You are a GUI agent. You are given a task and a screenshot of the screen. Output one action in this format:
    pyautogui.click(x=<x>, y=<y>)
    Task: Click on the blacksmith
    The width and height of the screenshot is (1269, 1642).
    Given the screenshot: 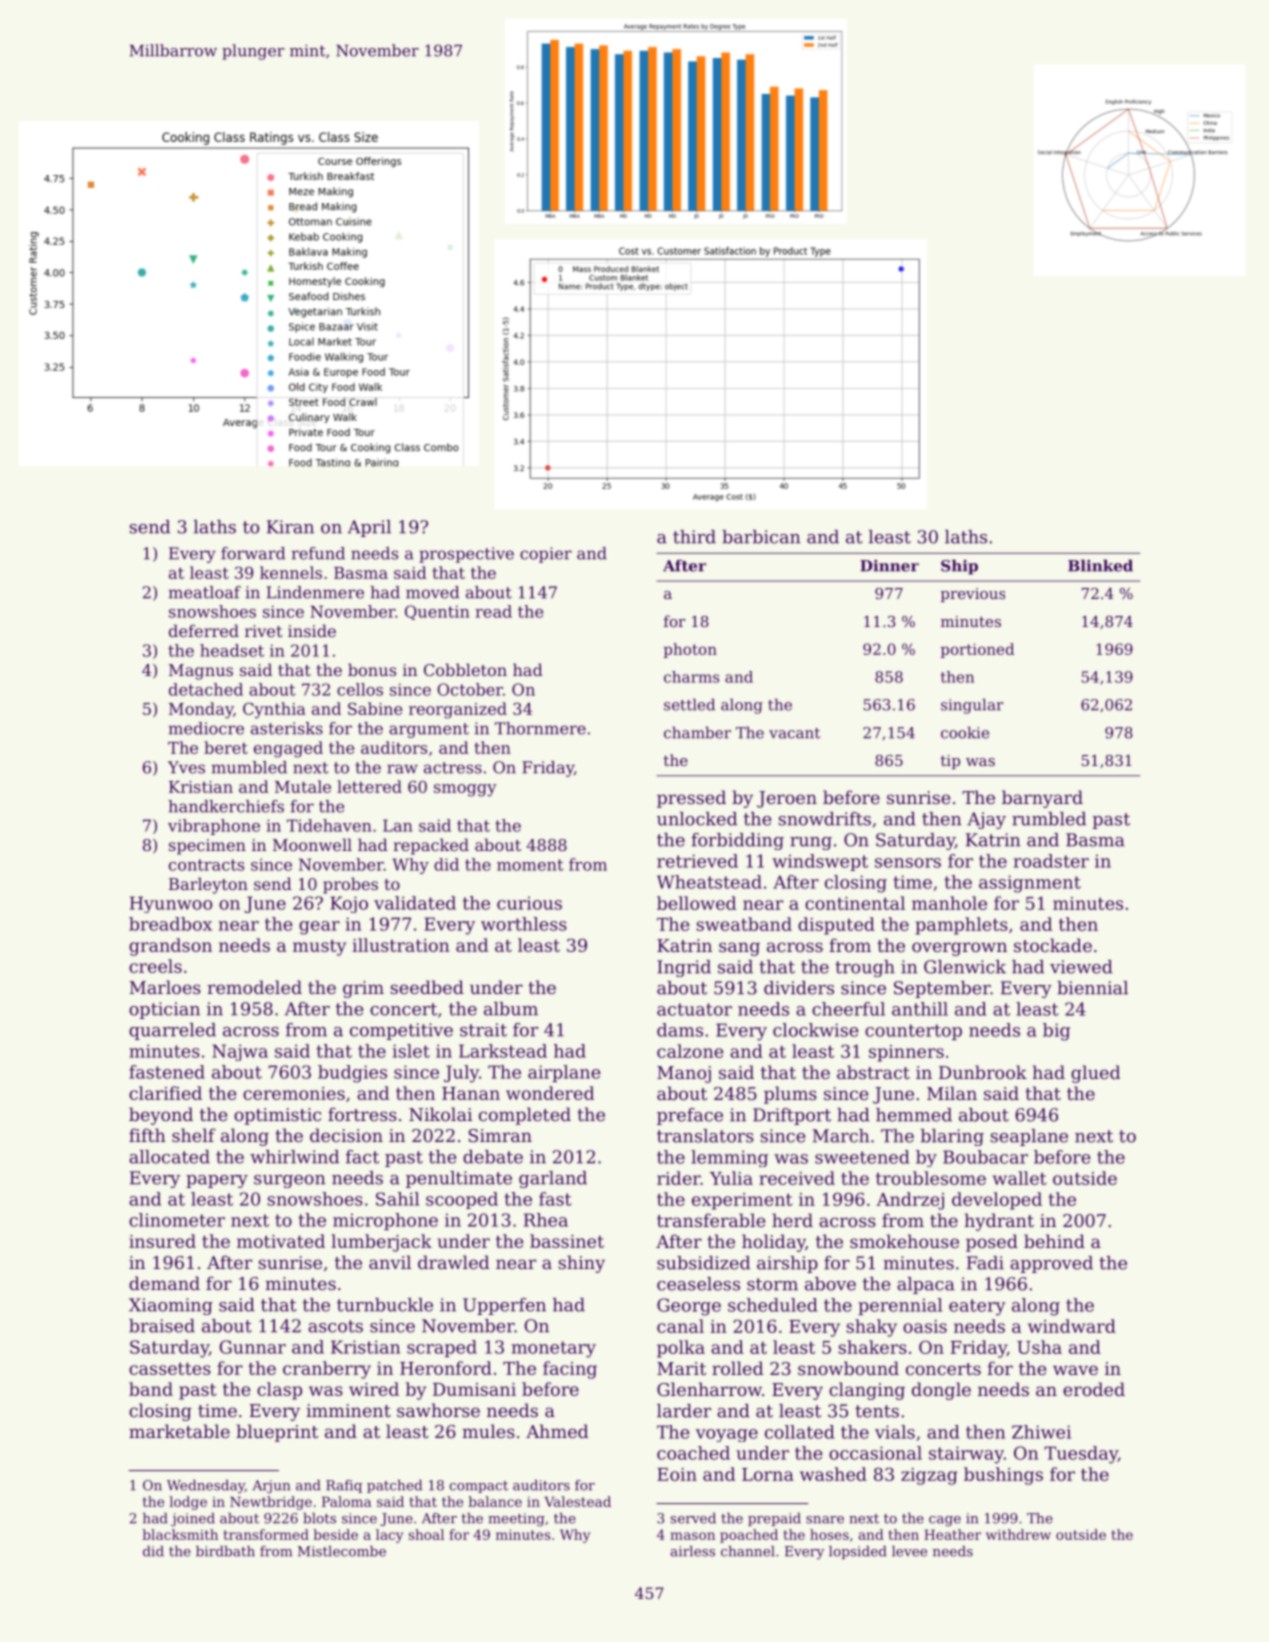 What is the action you would take?
    pyautogui.click(x=180, y=1534)
